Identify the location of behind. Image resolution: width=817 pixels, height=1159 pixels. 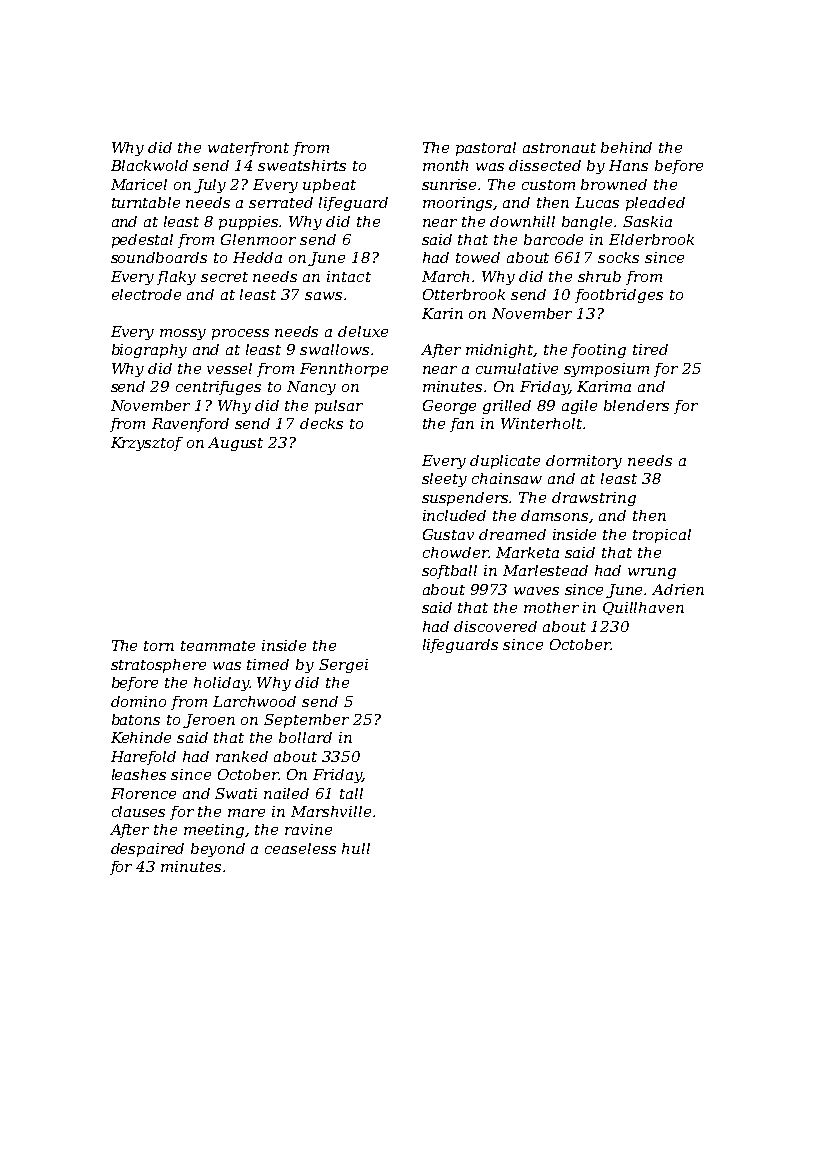
(626, 147).
